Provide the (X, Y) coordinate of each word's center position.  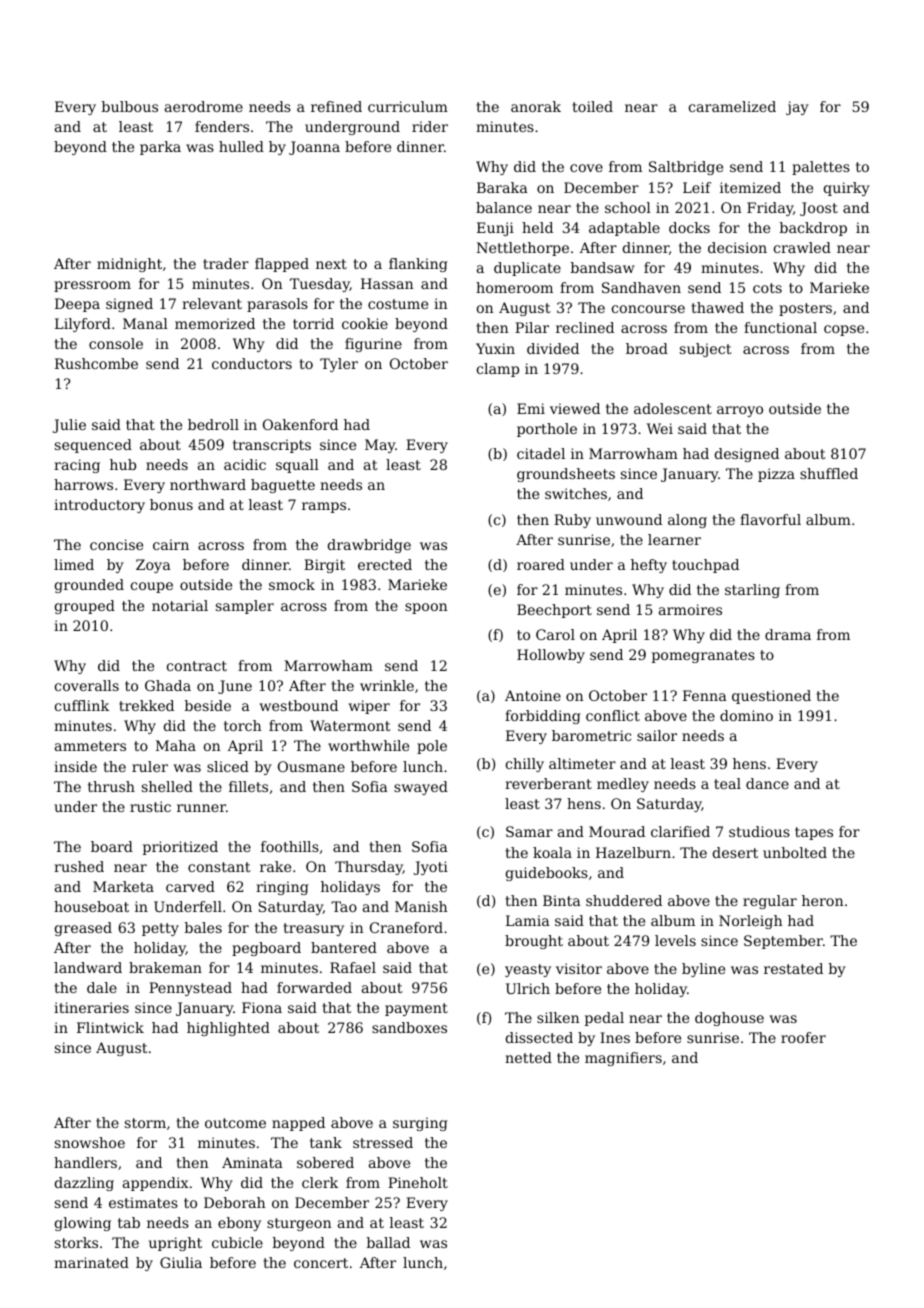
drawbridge (369, 546)
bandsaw (603, 267)
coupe (152, 587)
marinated (91, 1262)
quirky (847, 189)
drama (788, 634)
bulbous (130, 106)
